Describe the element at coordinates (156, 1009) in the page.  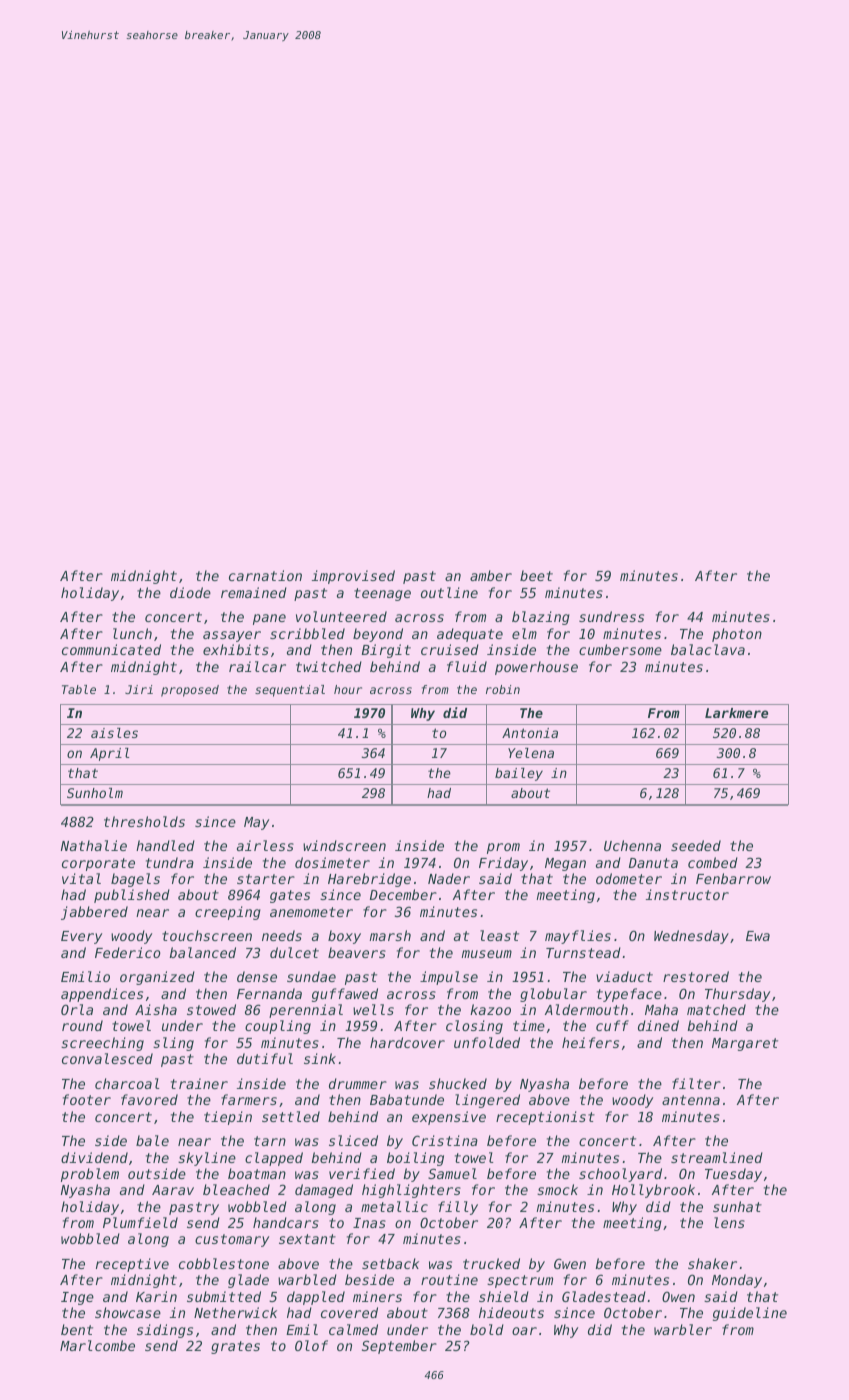
I see `Aisha` at that location.
